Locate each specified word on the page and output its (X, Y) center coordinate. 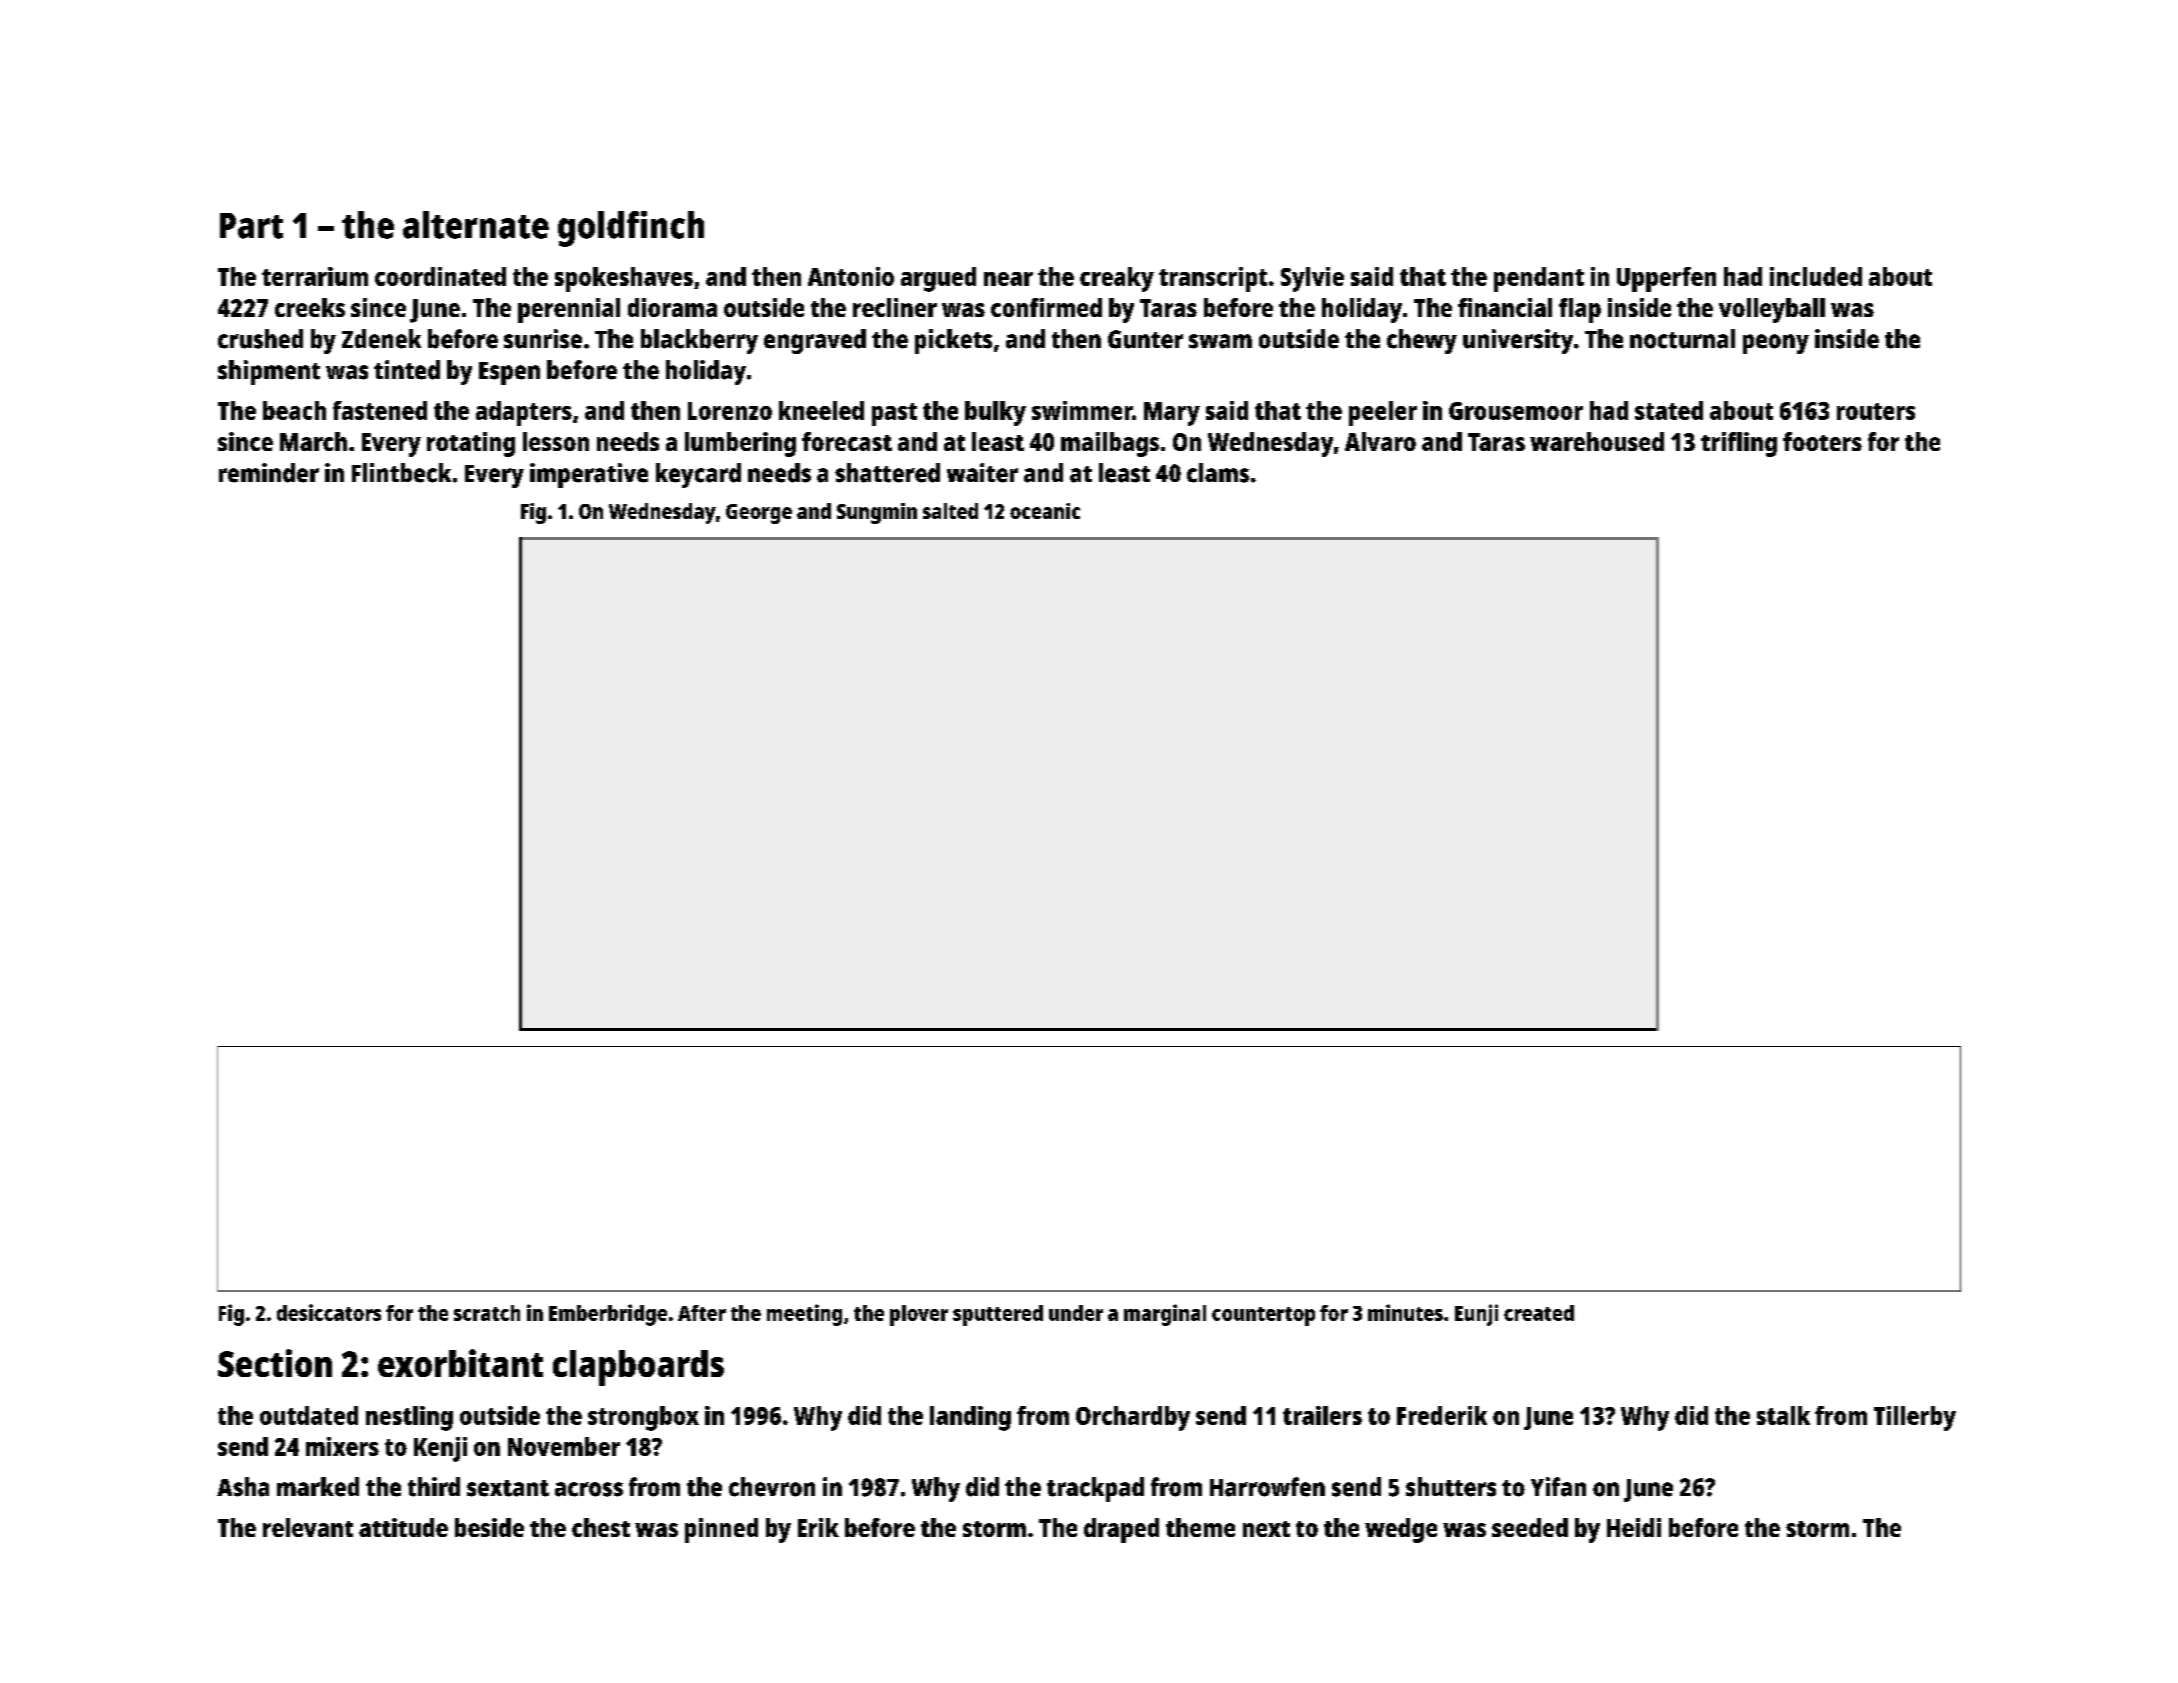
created (1539, 1313)
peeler (1383, 413)
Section (275, 1363)
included (1816, 276)
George (759, 514)
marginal (1165, 1315)
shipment (269, 372)
